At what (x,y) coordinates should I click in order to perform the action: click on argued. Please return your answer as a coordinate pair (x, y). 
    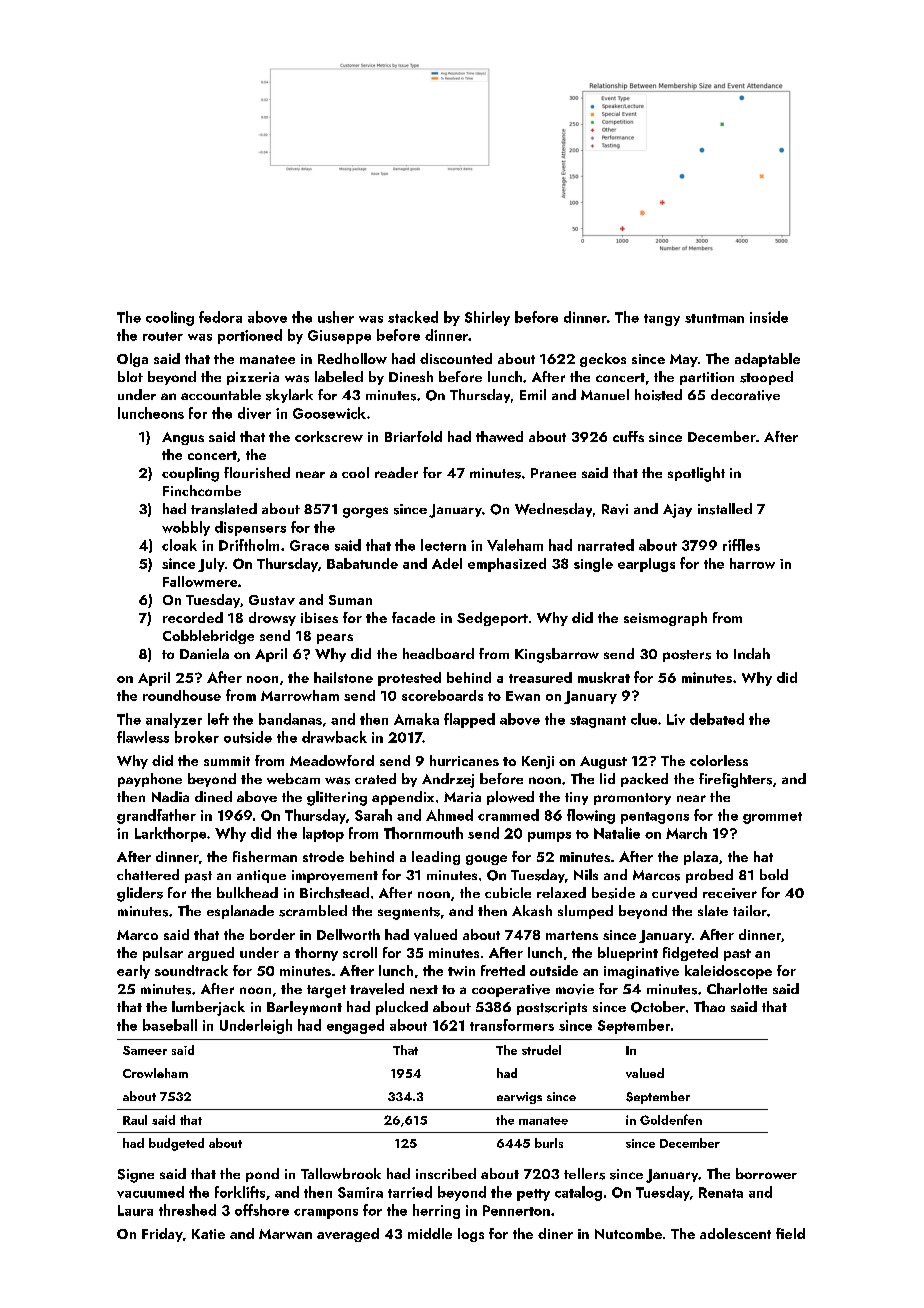
    Looking at the image, I should click on (211, 954).
